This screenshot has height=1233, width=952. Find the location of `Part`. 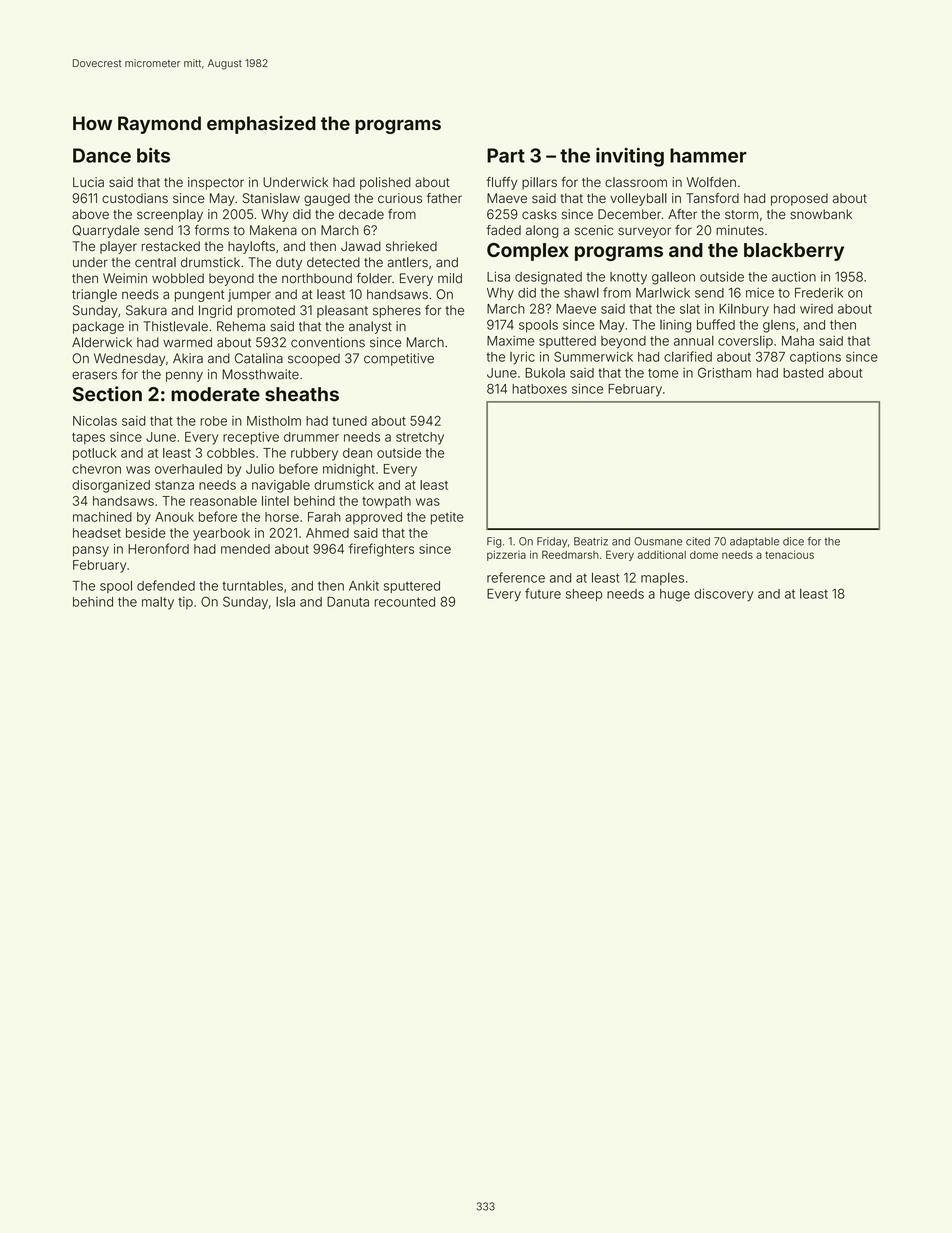

Part is located at coordinates (506, 155).
